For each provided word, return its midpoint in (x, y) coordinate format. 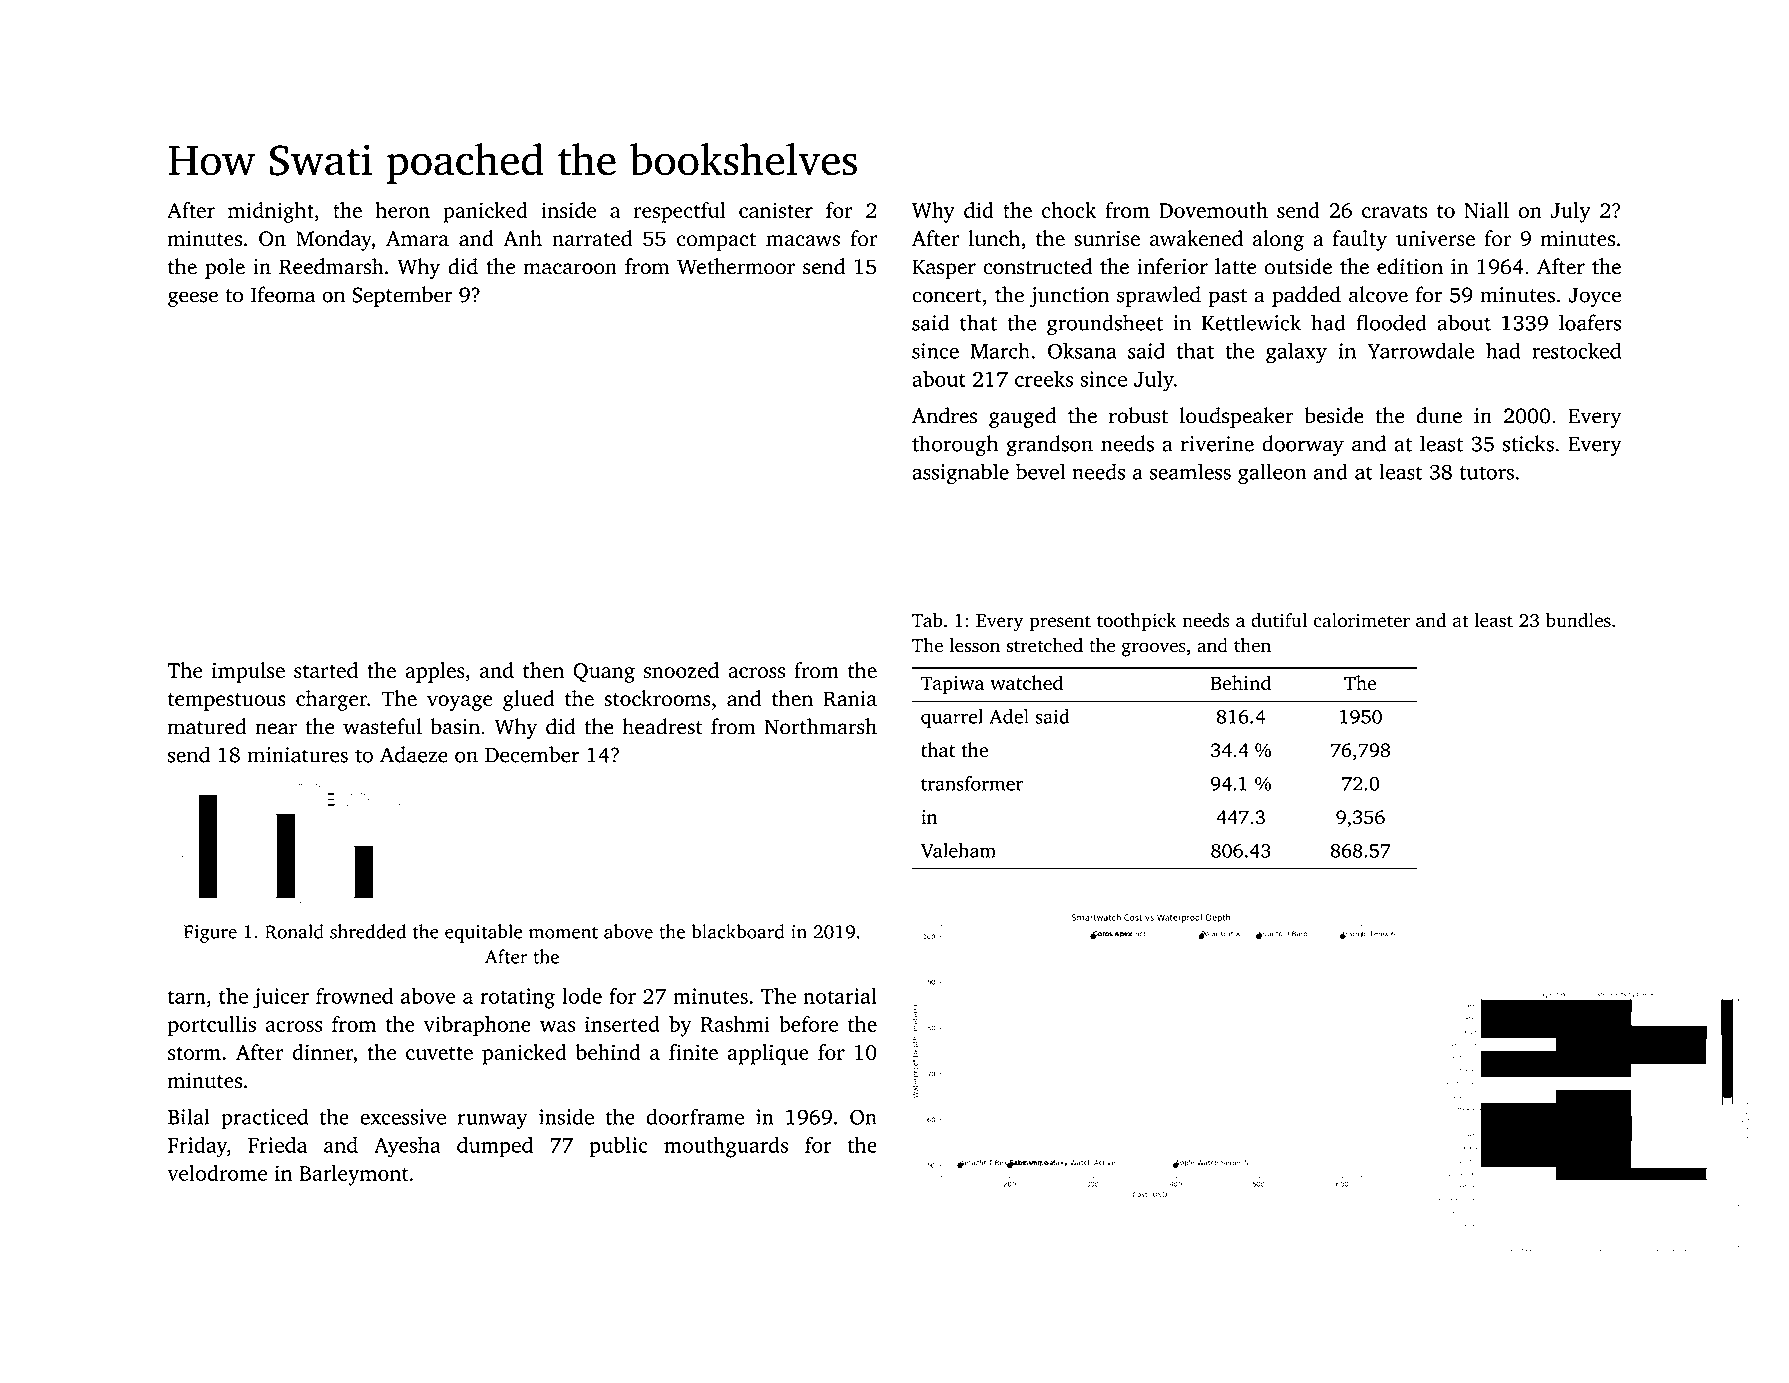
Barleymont (354, 1175)
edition (1410, 266)
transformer (972, 783)
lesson (975, 645)
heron (403, 210)
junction (1069, 297)
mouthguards (726, 1147)
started (326, 670)
